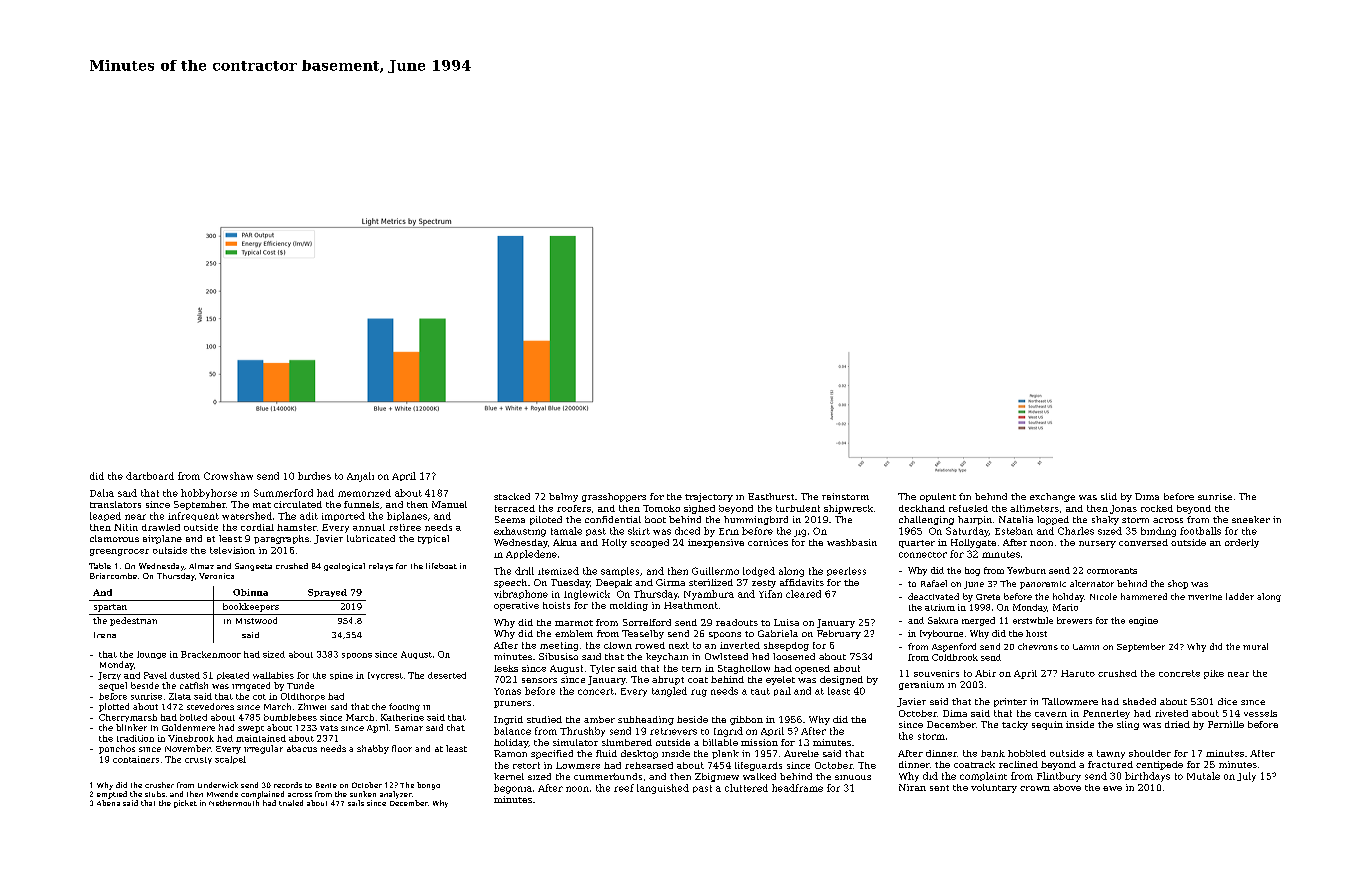 The height and width of the document is (887, 1372). I want to click on shipwreck, so click(848, 509).
